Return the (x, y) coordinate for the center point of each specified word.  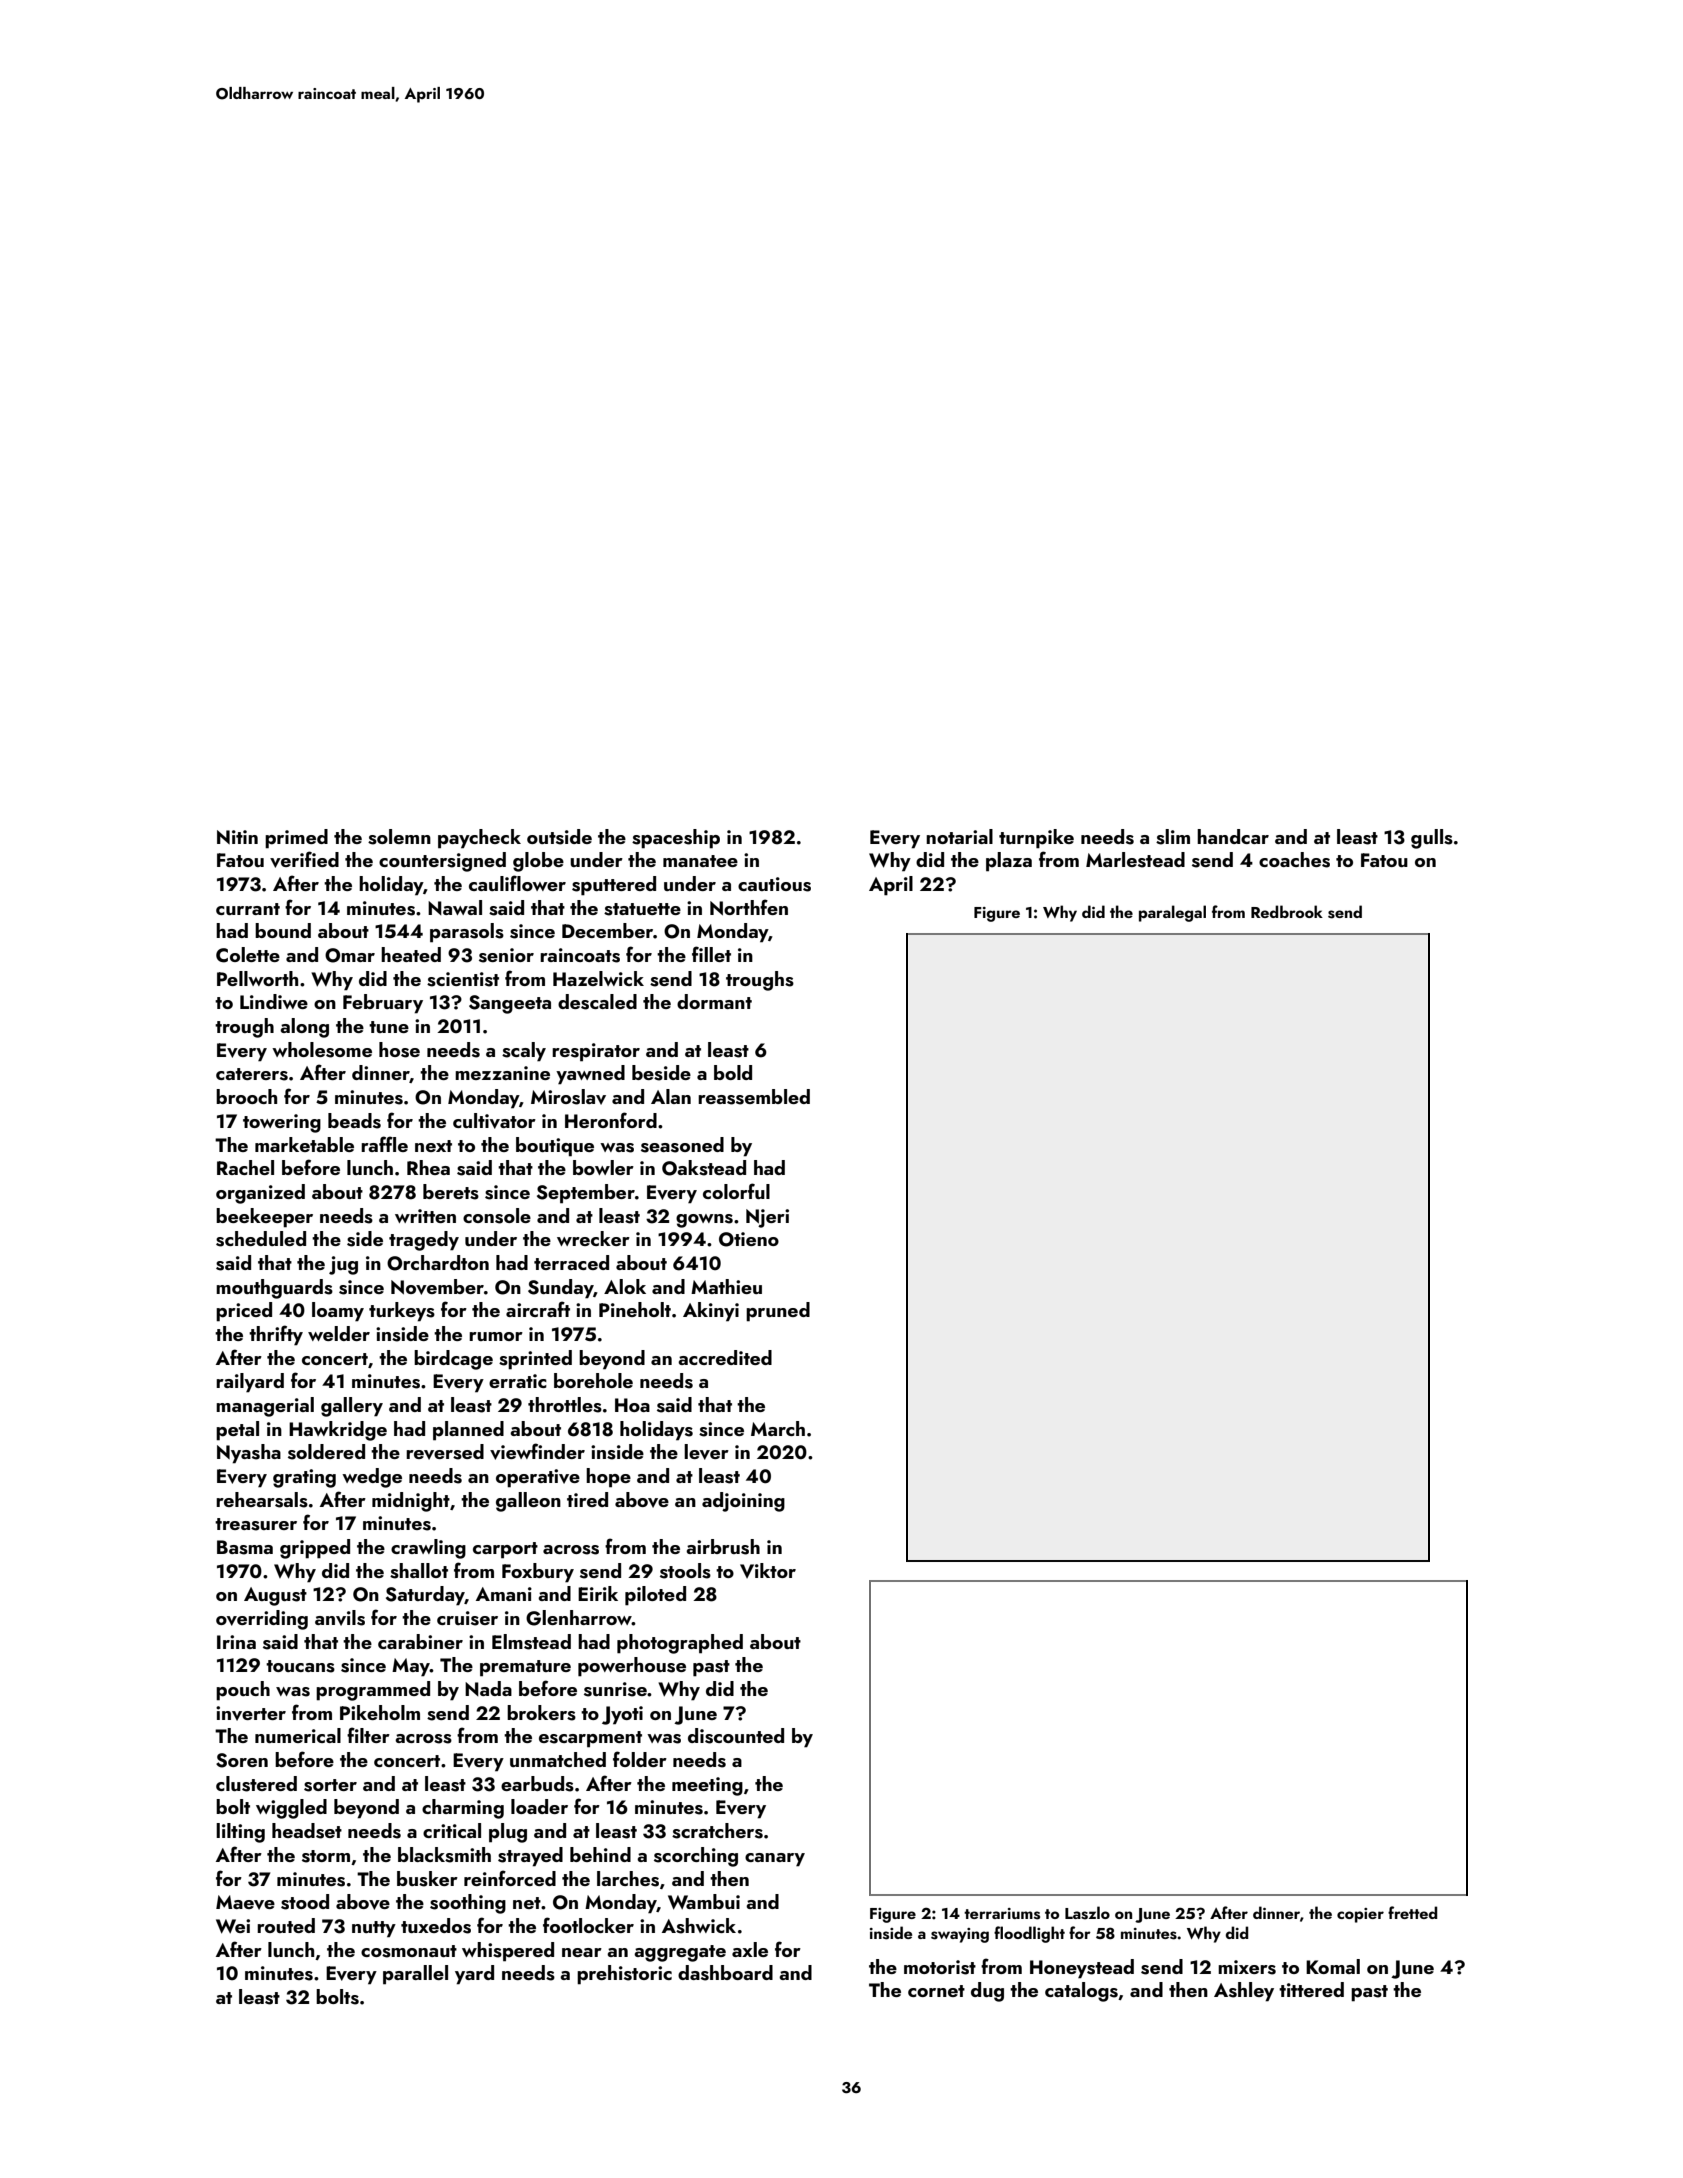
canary (775, 1860)
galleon (528, 1502)
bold (733, 1072)
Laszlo (1087, 1913)
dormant (714, 1001)
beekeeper (264, 1218)
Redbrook (1287, 911)
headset (307, 1831)
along (304, 1028)
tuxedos (436, 1926)
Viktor (768, 1570)
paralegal (1172, 913)
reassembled (754, 1097)
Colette (248, 955)
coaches (1294, 860)
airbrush (723, 1547)
